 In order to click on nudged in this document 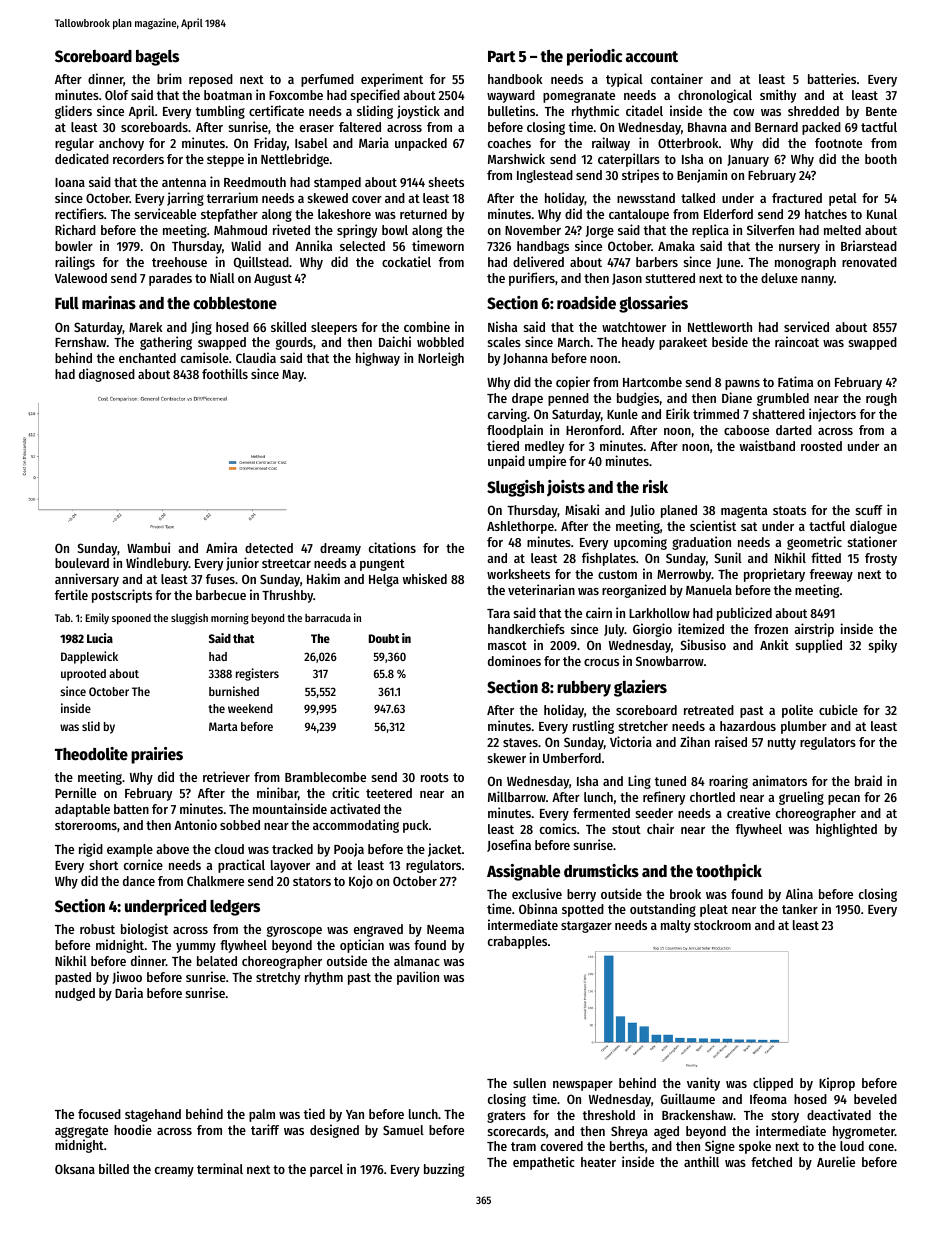, I will do `click(75, 994)`.
